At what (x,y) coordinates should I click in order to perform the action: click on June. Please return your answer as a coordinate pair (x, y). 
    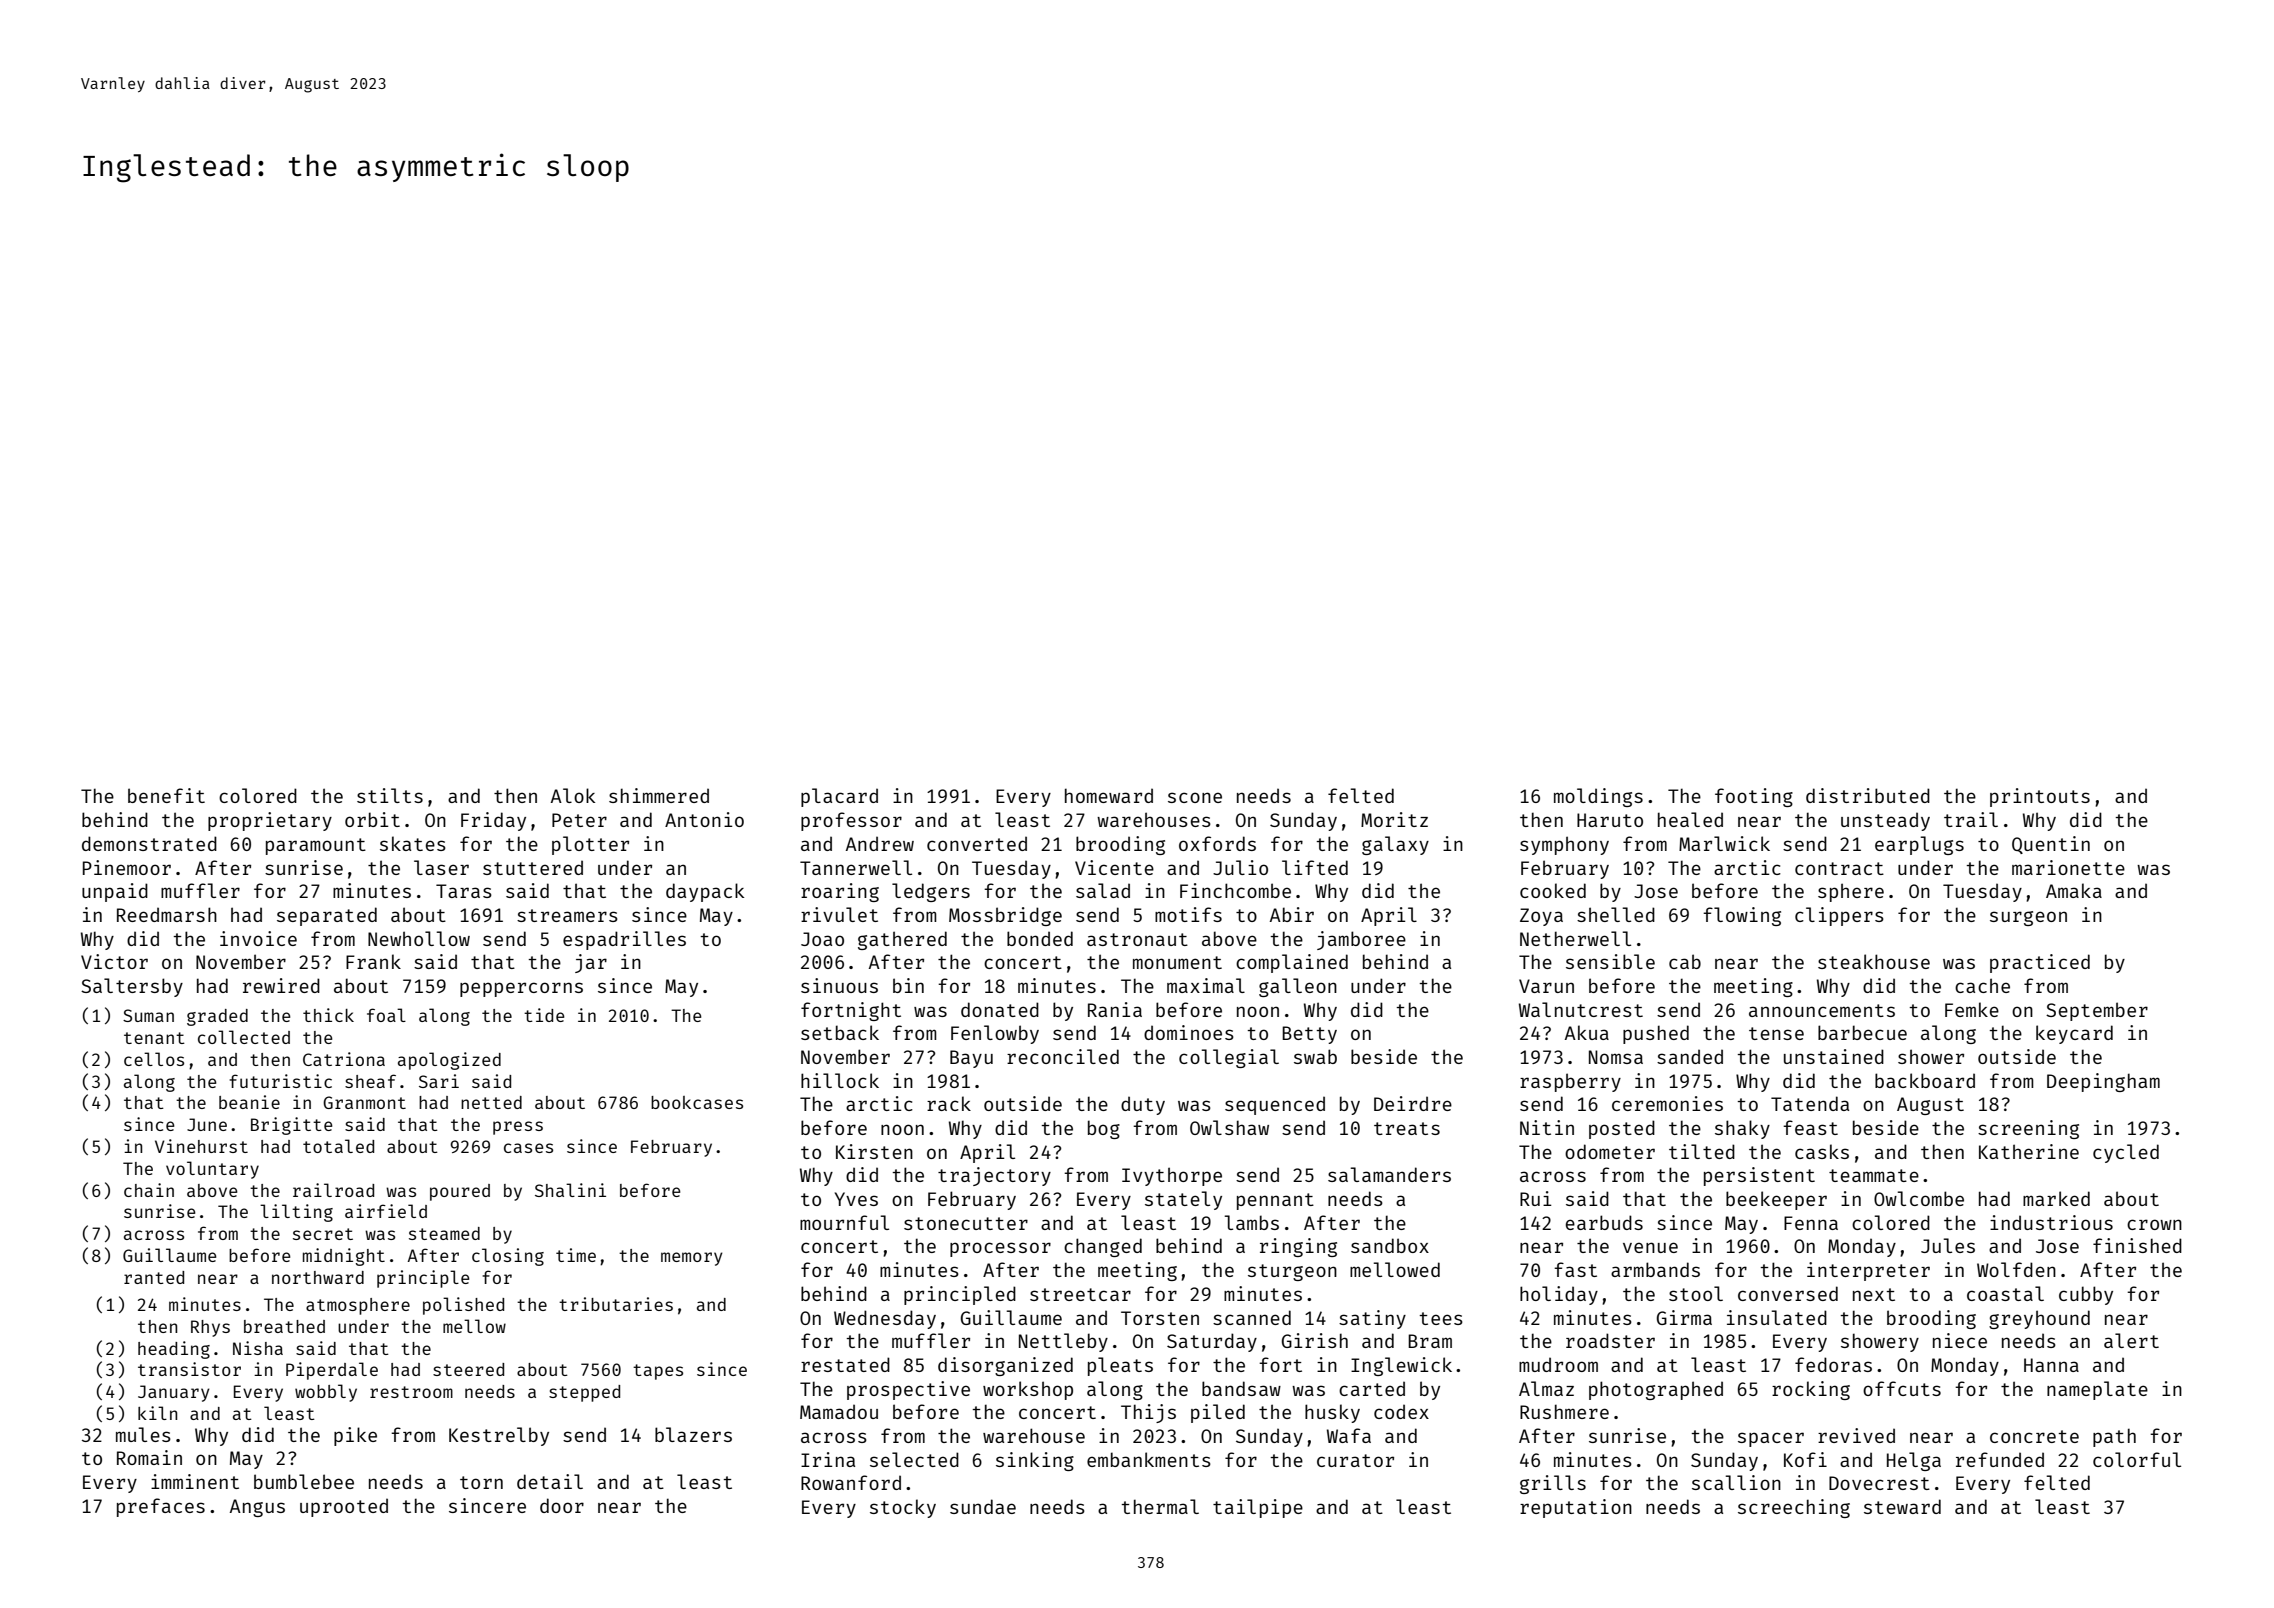
    Looking at the image, I should click on (207, 1124).
